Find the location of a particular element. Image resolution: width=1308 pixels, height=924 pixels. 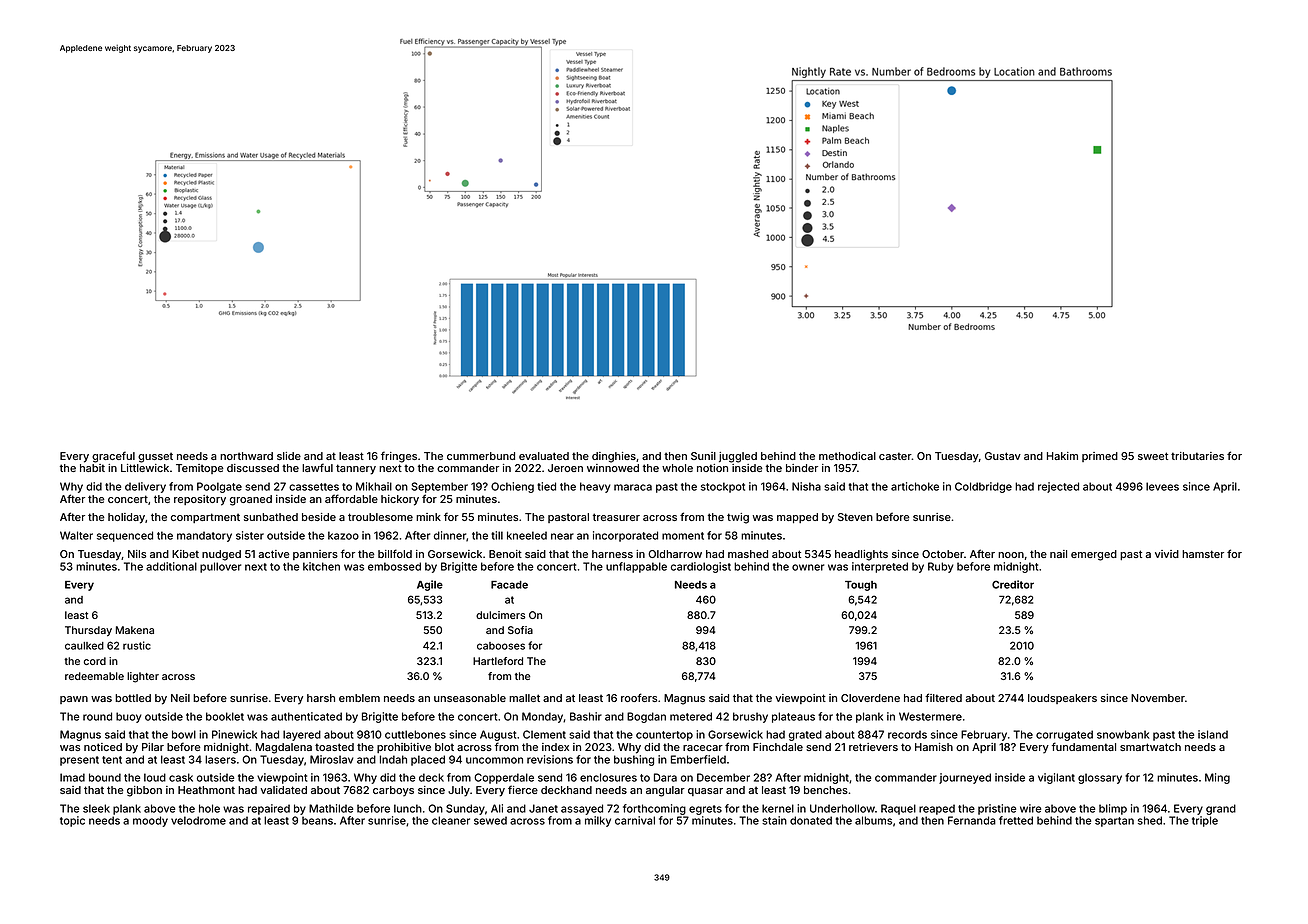

Nisha is located at coordinates (806, 486).
